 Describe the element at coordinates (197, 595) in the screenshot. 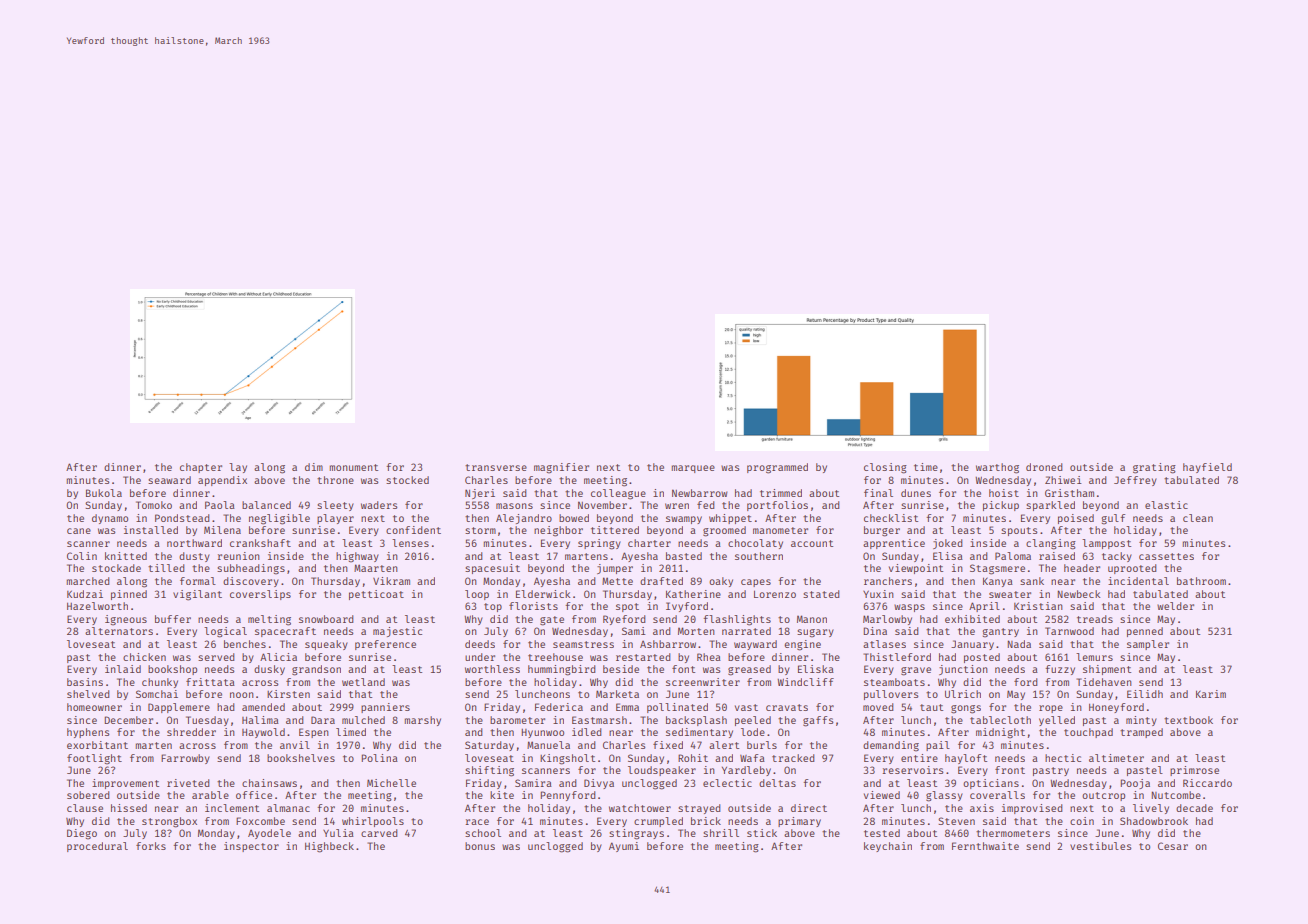

I see `vigilant` at that location.
